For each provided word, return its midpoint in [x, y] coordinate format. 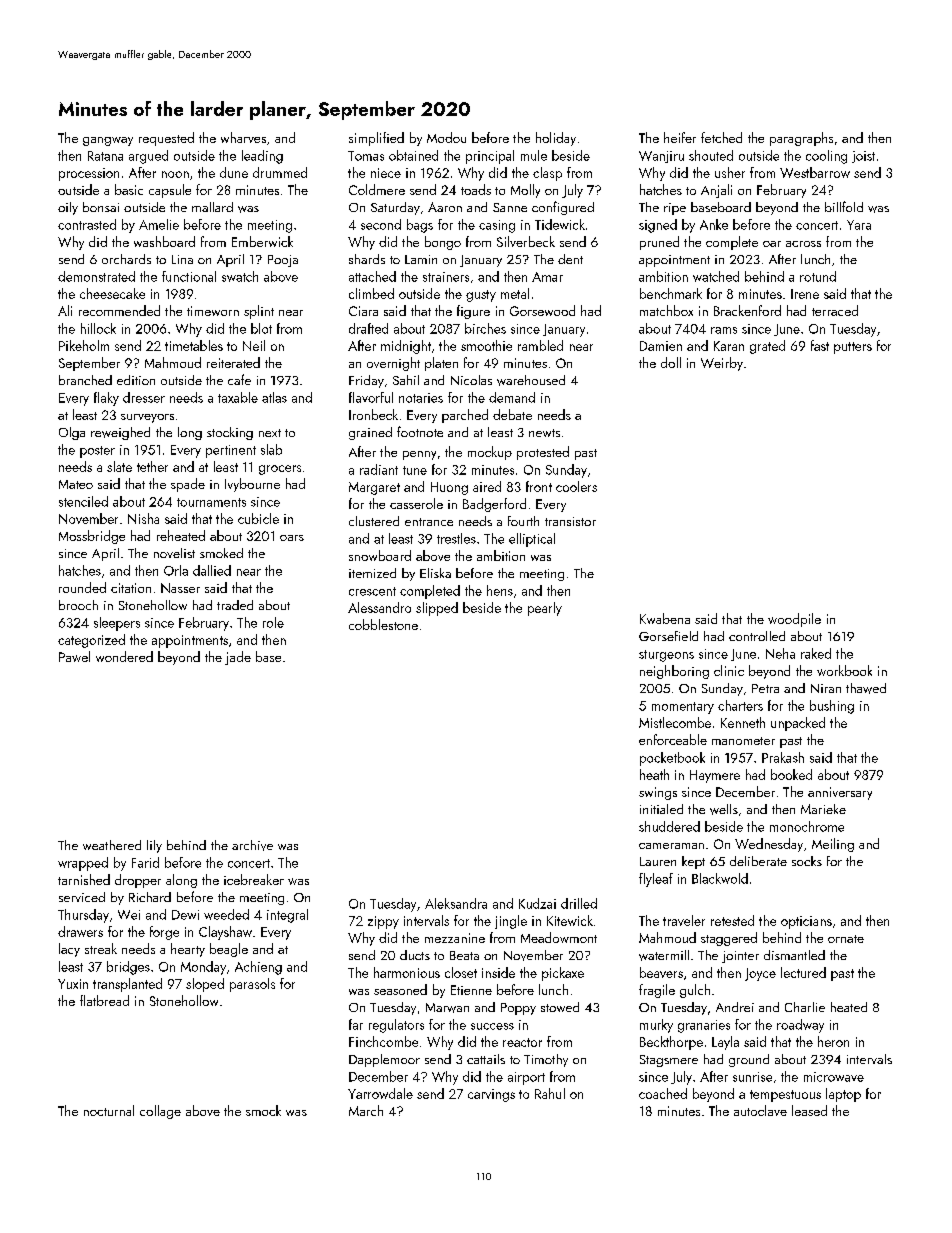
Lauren [658, 861]
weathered [112, 845]
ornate [846, 939]
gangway [108, 141]
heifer [680, 137]
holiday [556, 139]
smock [263, 1110]
